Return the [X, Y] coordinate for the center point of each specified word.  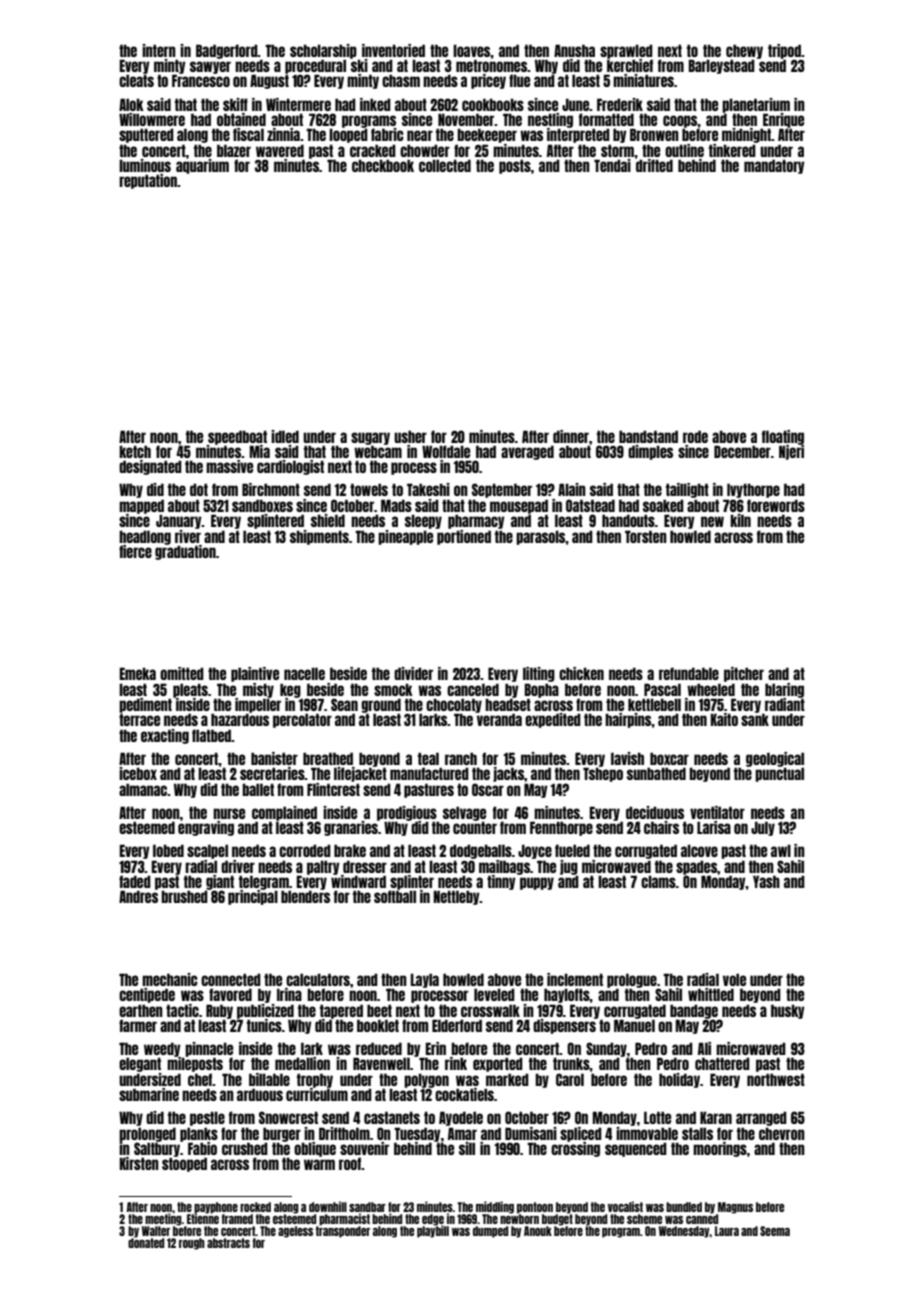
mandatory [774, 166]
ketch [135, 451]
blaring [784, 690]
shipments [319, 537]
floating [783, 437]
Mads [396, 505]
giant [220, 882]
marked [507, 1079]
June [576, 104]
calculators [318, 979]
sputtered [146, 135]
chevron [782, 1133]
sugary [370, 438]
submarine [149, 1094]
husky [788, 1011]
